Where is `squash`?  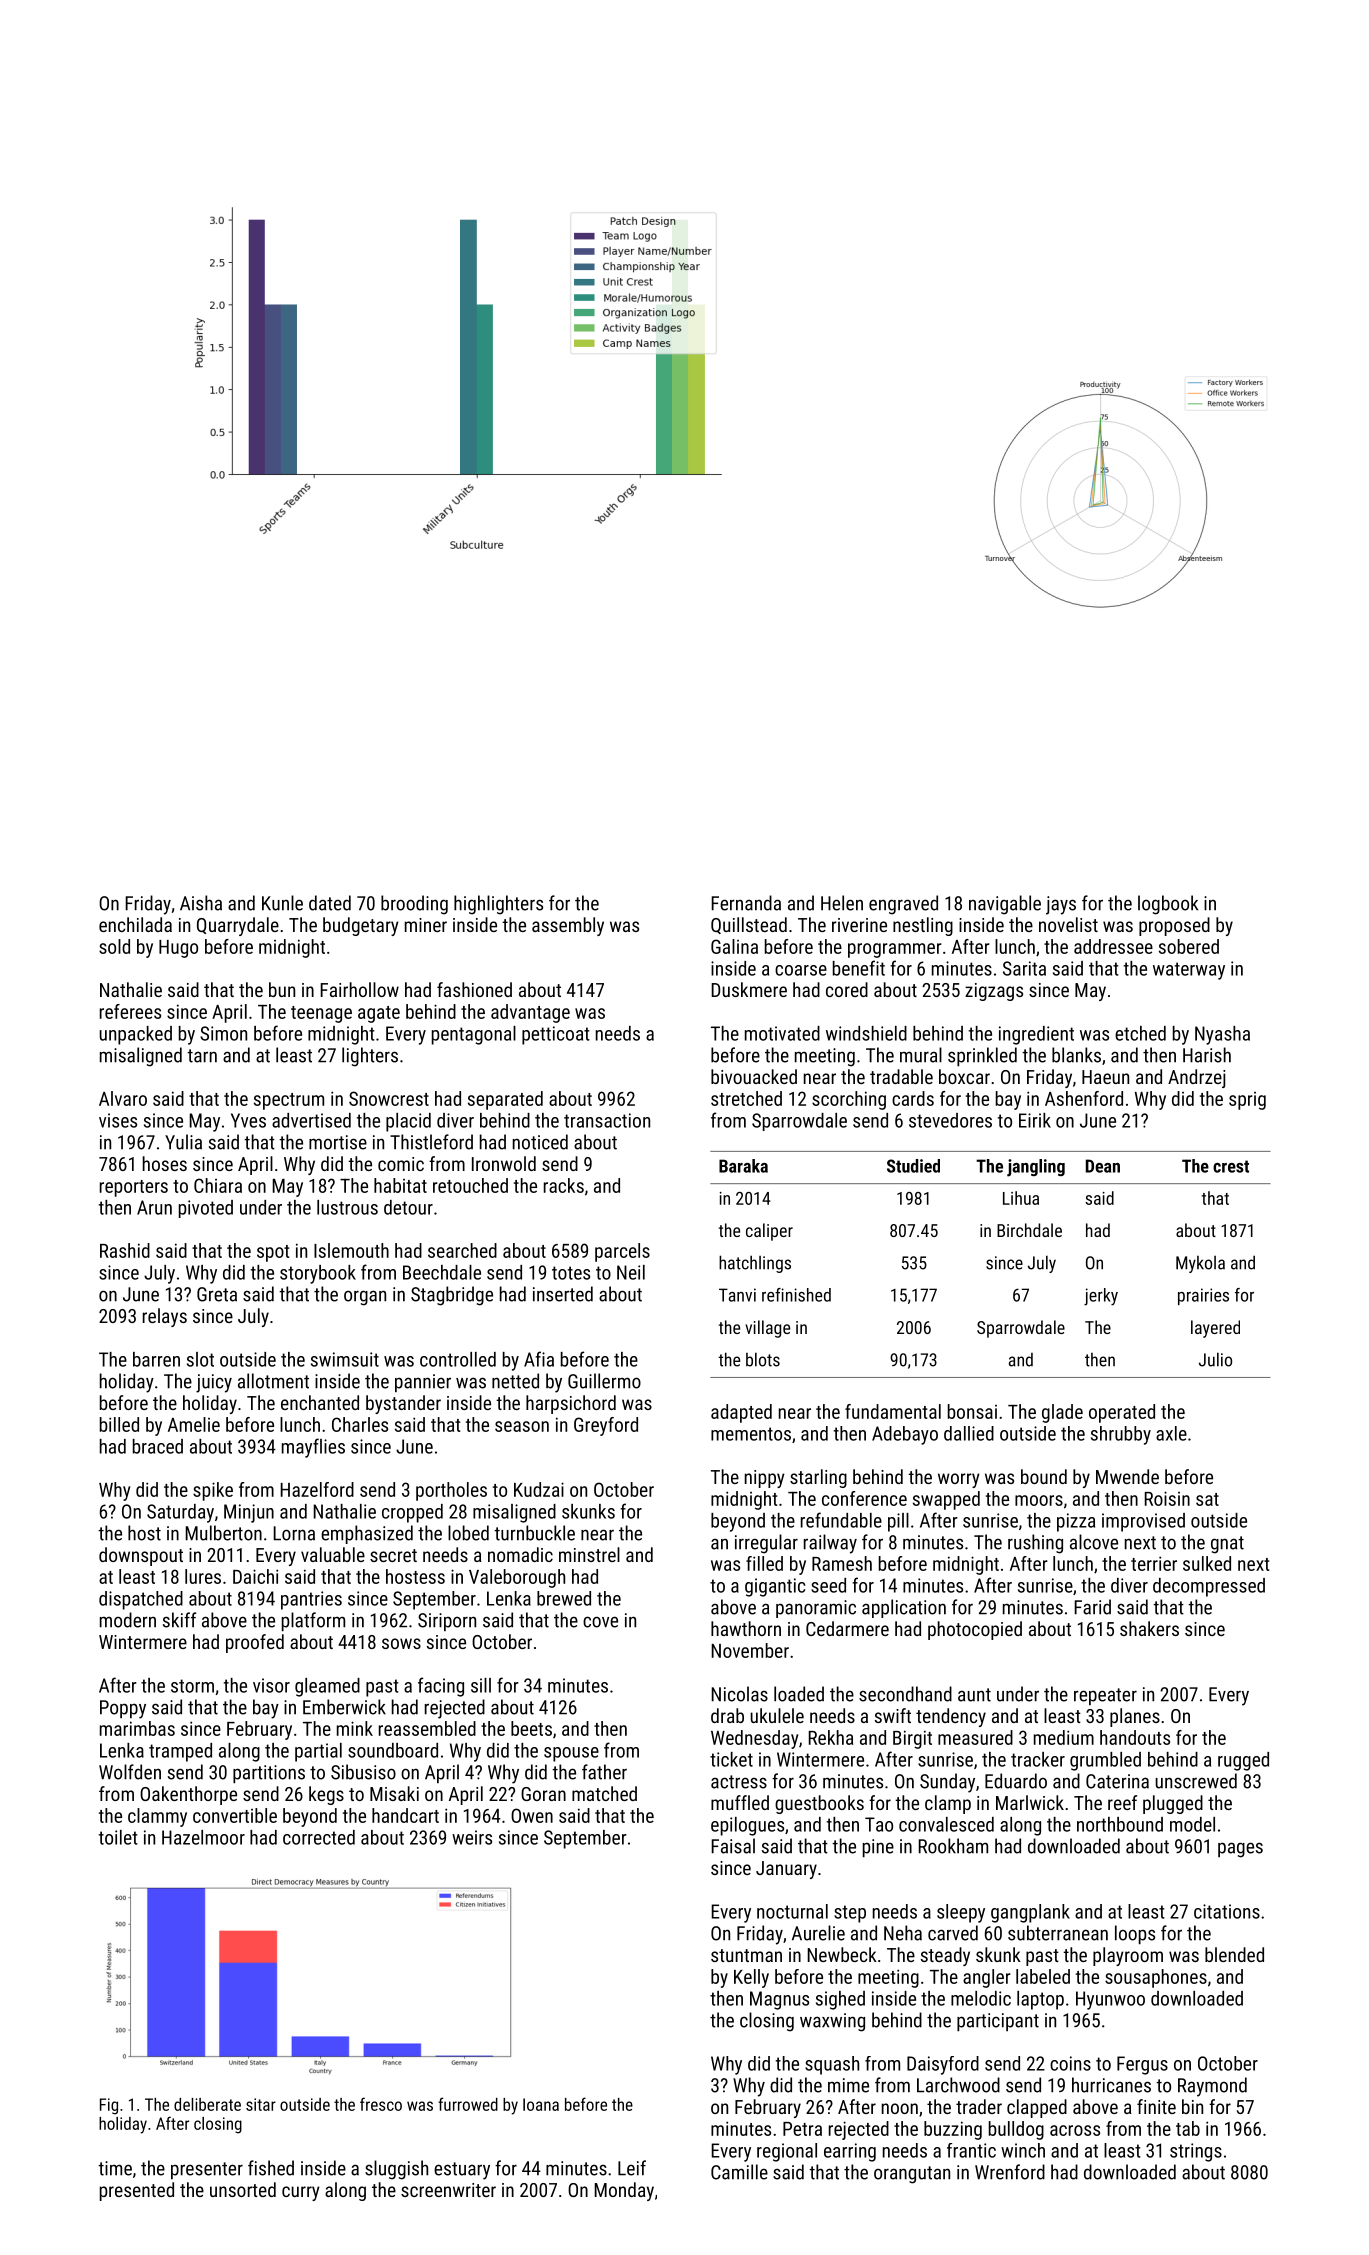
squash is located at coordinates (832, 2065).
